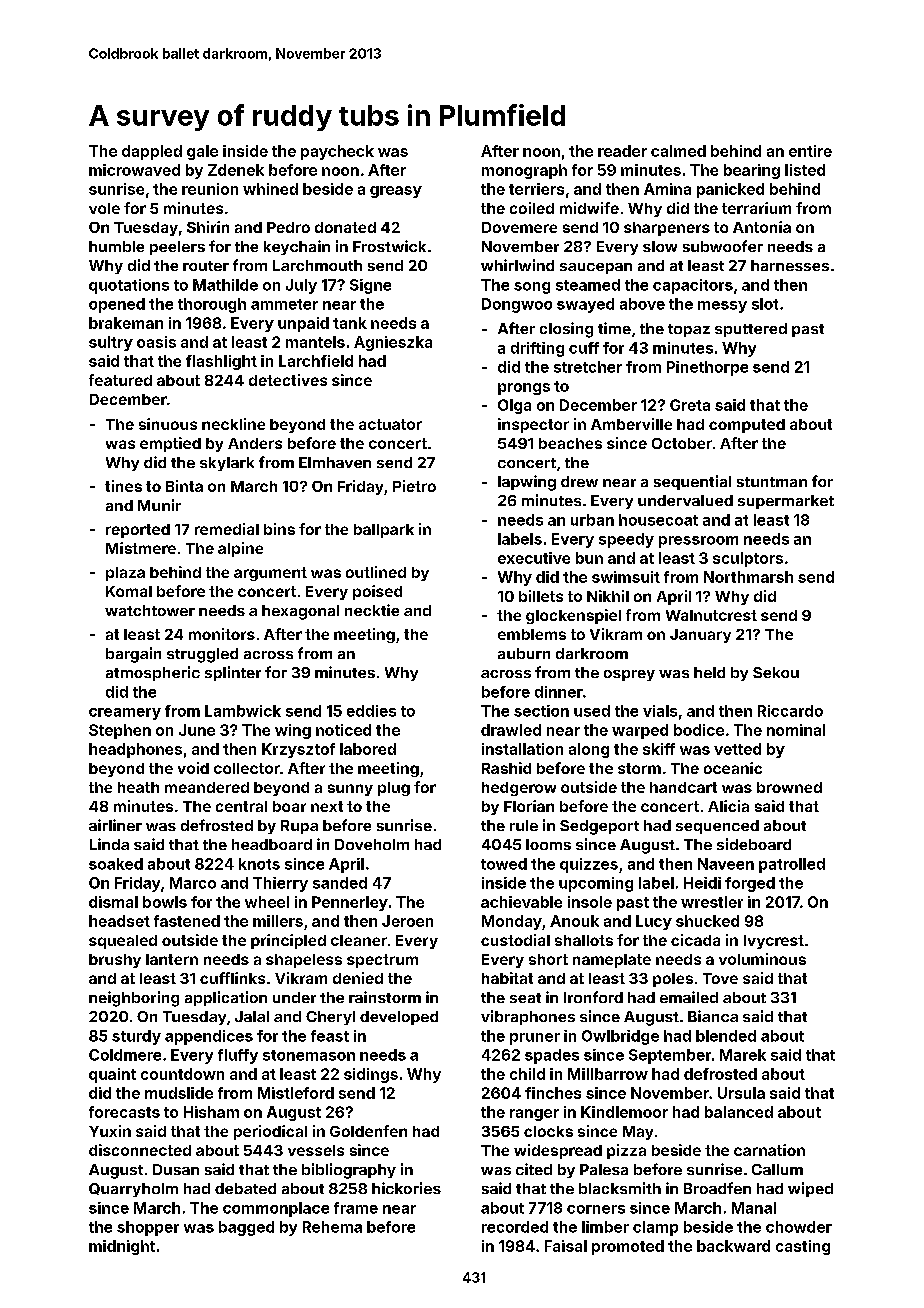 Image resolution: width=924 pixels, height=1308 pixels. What do you see at coordinates (152, 152) in the page?
I see `dappled` at bounding box center [152, 152].
